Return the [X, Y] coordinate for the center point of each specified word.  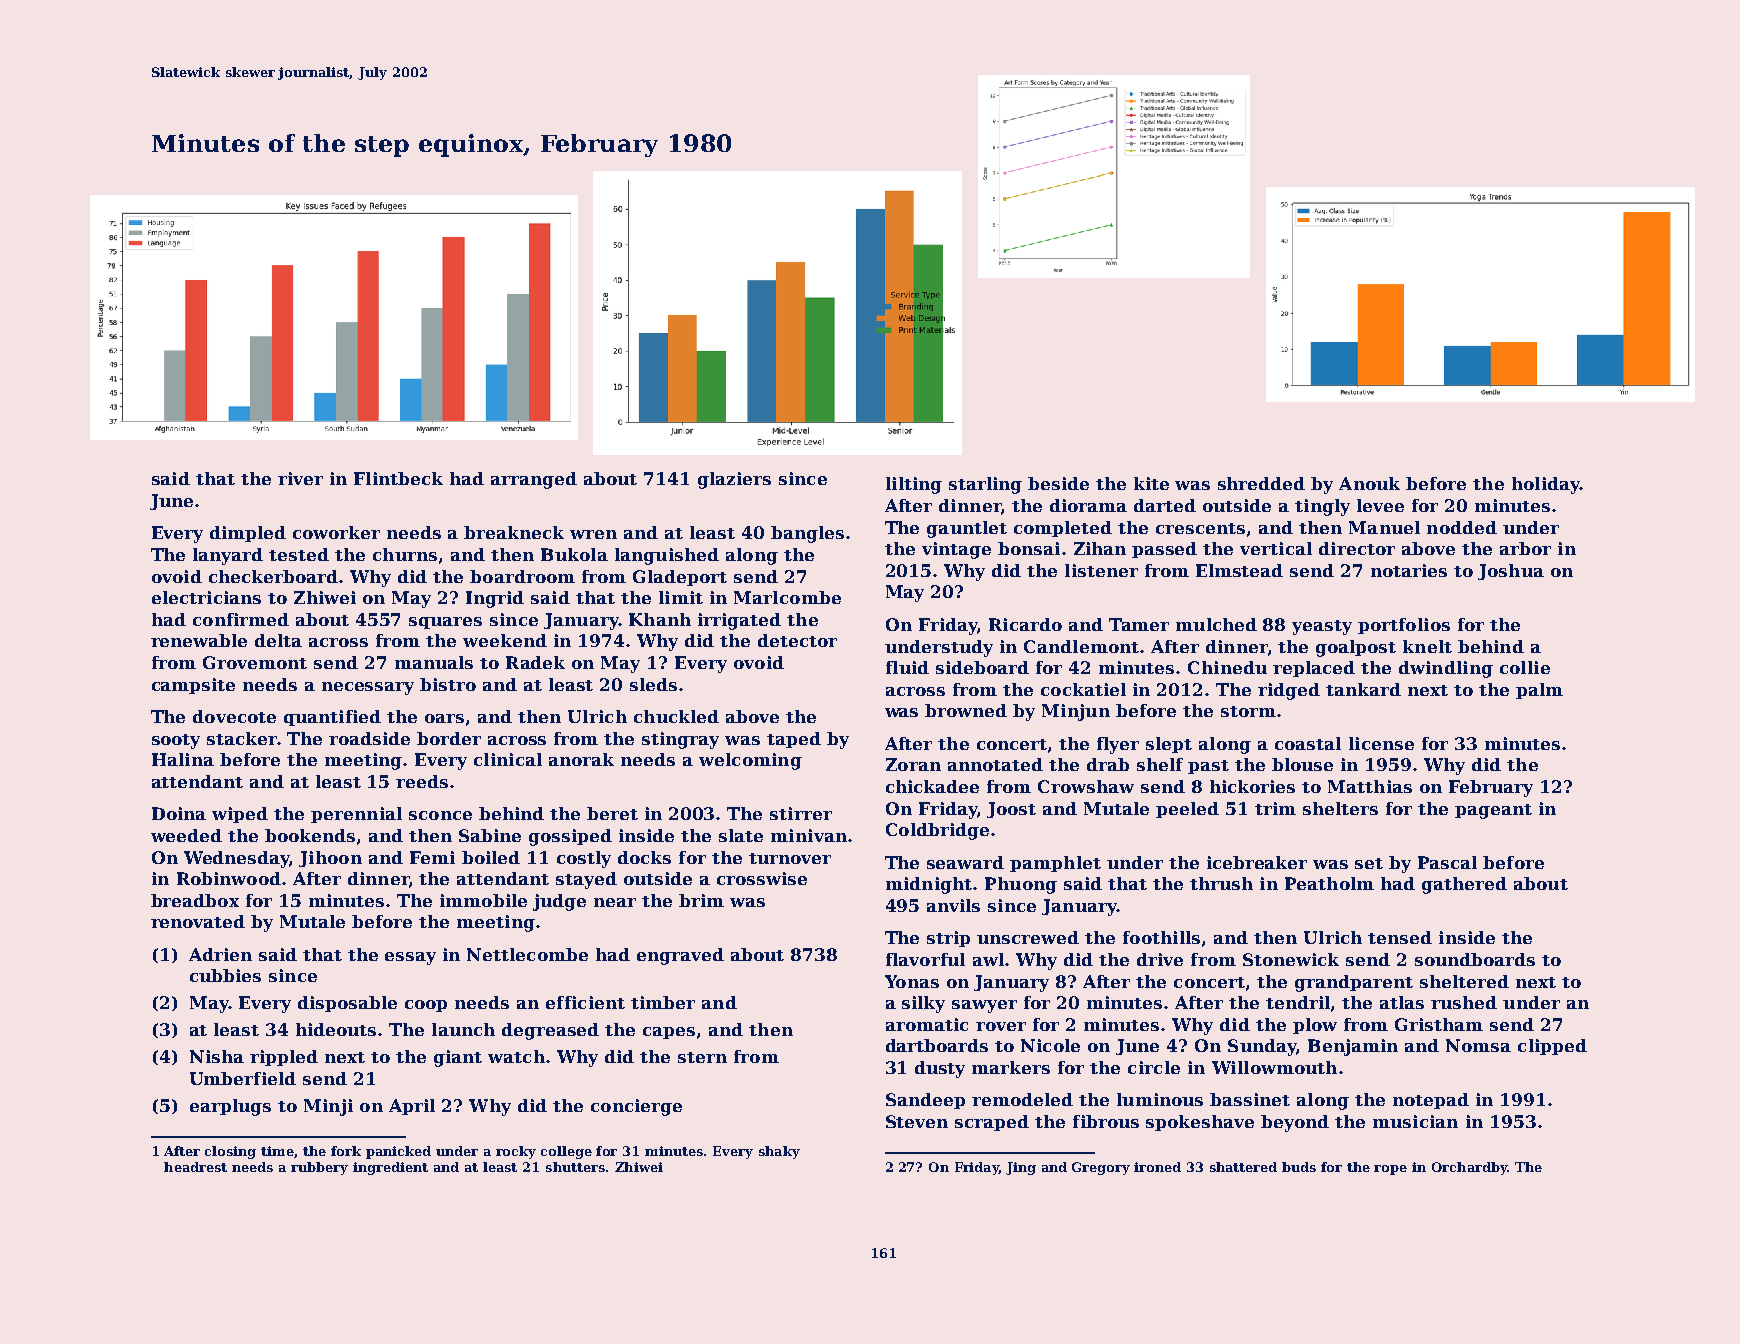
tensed [1400, 937]
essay [410, 958]
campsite [193, 686]
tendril [1298, 1002]
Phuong [1021, 885]
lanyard [228, 556]
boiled [491, 857]
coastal [1308, 743]
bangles [807, 534]
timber [663, 1002]
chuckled [676, 716]
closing [230, 1152]
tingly [1322, 507]
